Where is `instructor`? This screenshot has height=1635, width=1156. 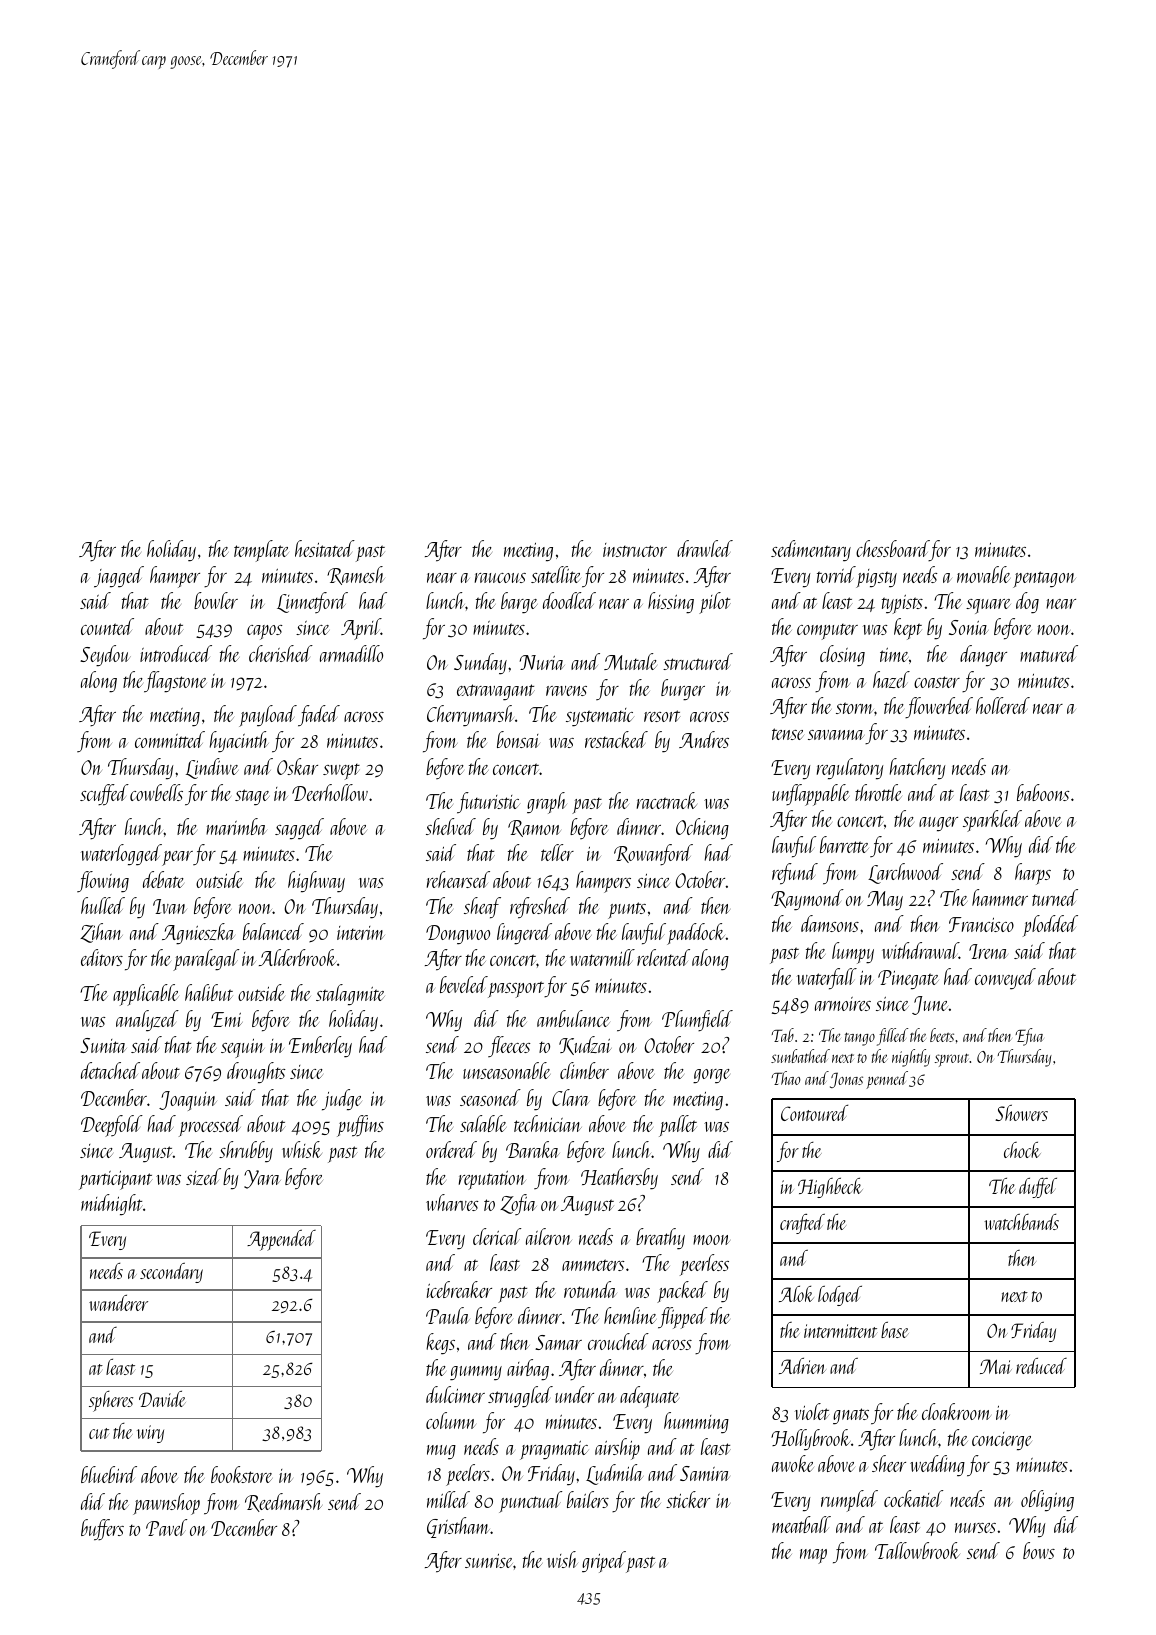
instructor is located at coordinates (635, 550).
